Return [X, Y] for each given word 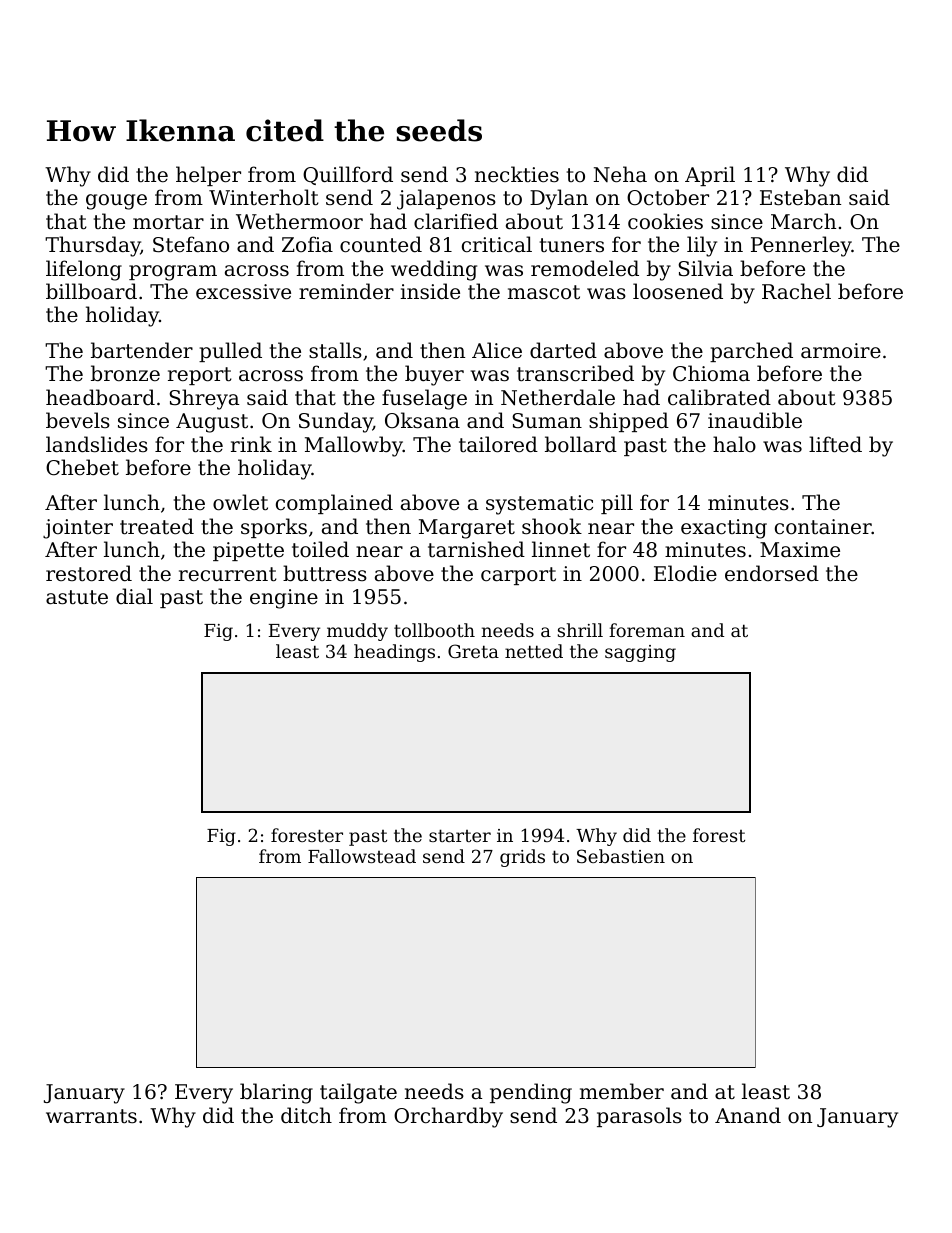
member [622, 1091]
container [823, 527]
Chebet [82, 467]
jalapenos [446, 199]
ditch [306, 1115]
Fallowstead [362, 856]
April [710, 176]
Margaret [467, 529]
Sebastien [621, 856]
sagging [640, 653]
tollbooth [434, 630]
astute [77, 597]
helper [208, 176]
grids [522, 858]
